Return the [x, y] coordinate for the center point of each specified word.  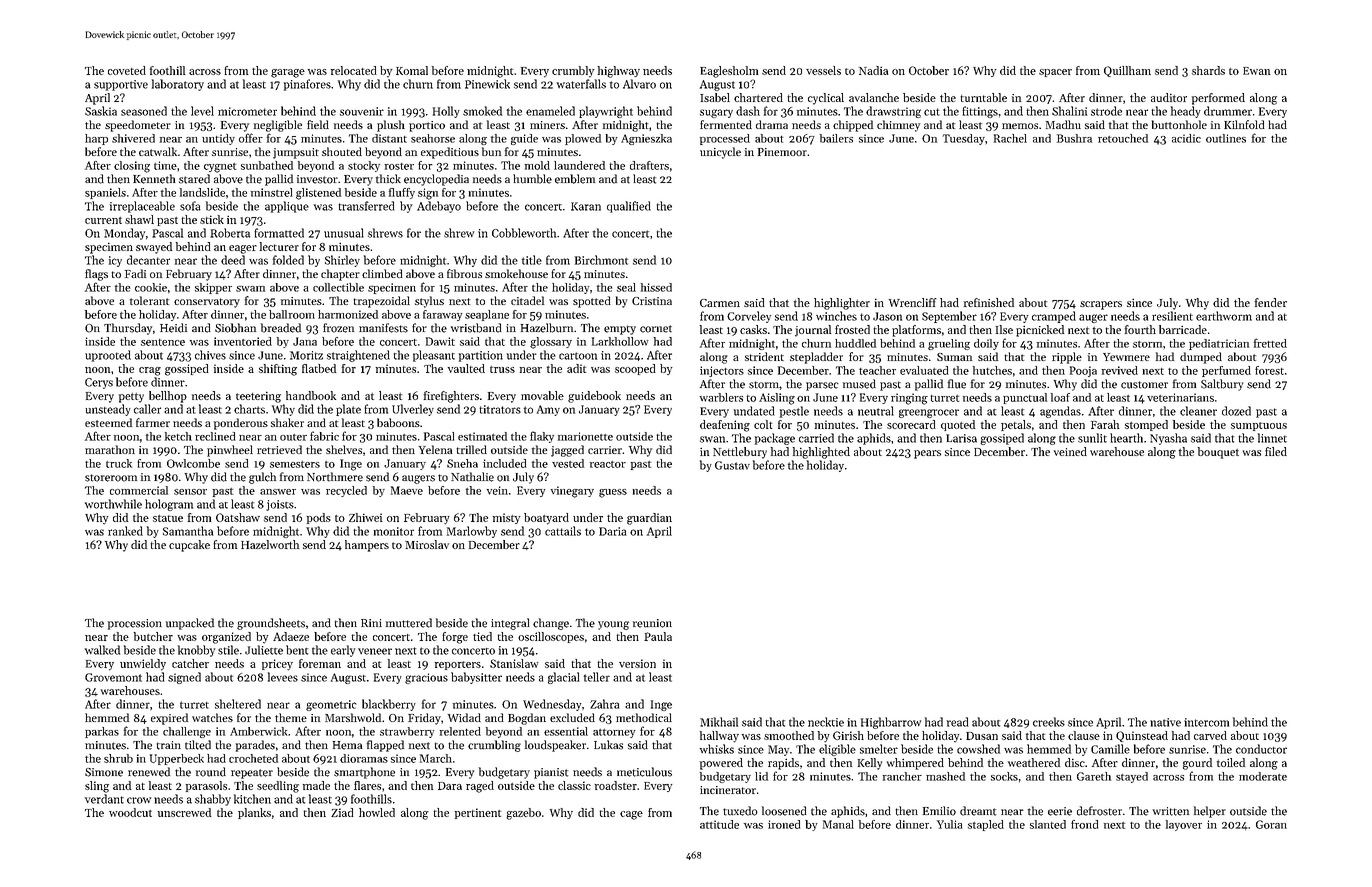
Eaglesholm [729, 72]
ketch [178, 436]
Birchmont [601, 260]
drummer [1228, 111]
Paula [658, 636]
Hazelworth [270, 544]
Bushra [1074, 138]
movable [542, 395]
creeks [1049, 722]
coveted [127, 70]
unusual [344, 233]
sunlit [1092, 438]
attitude [719, 824]
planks [254, 813]
